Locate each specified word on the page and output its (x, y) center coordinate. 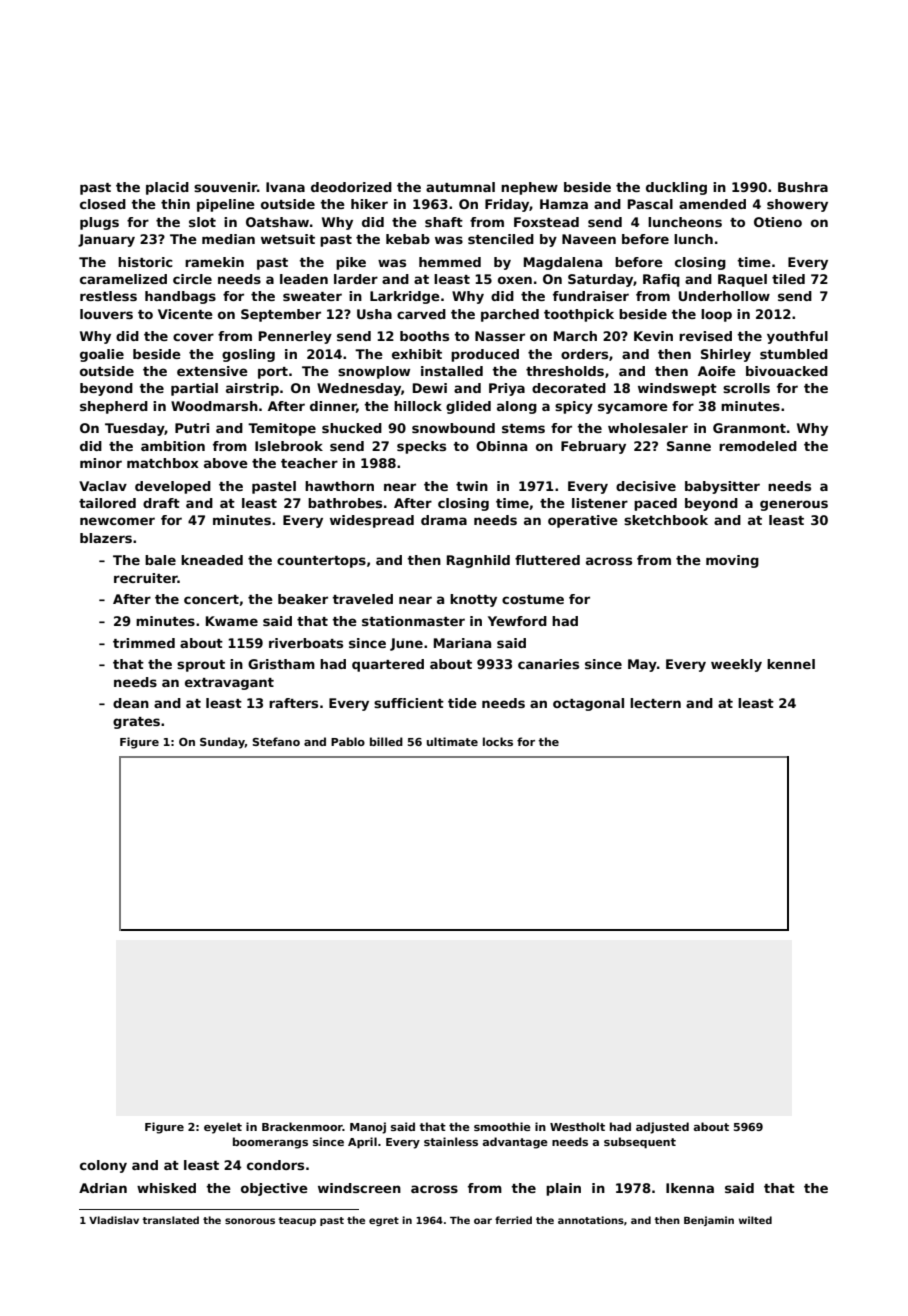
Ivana (285, 187)
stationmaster (413, 621)
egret (384, 1221)
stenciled (501, 239)
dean (131, 703)
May (642, 665)
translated (170, 1220)
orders (584, 354)
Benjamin (709, 1221)
